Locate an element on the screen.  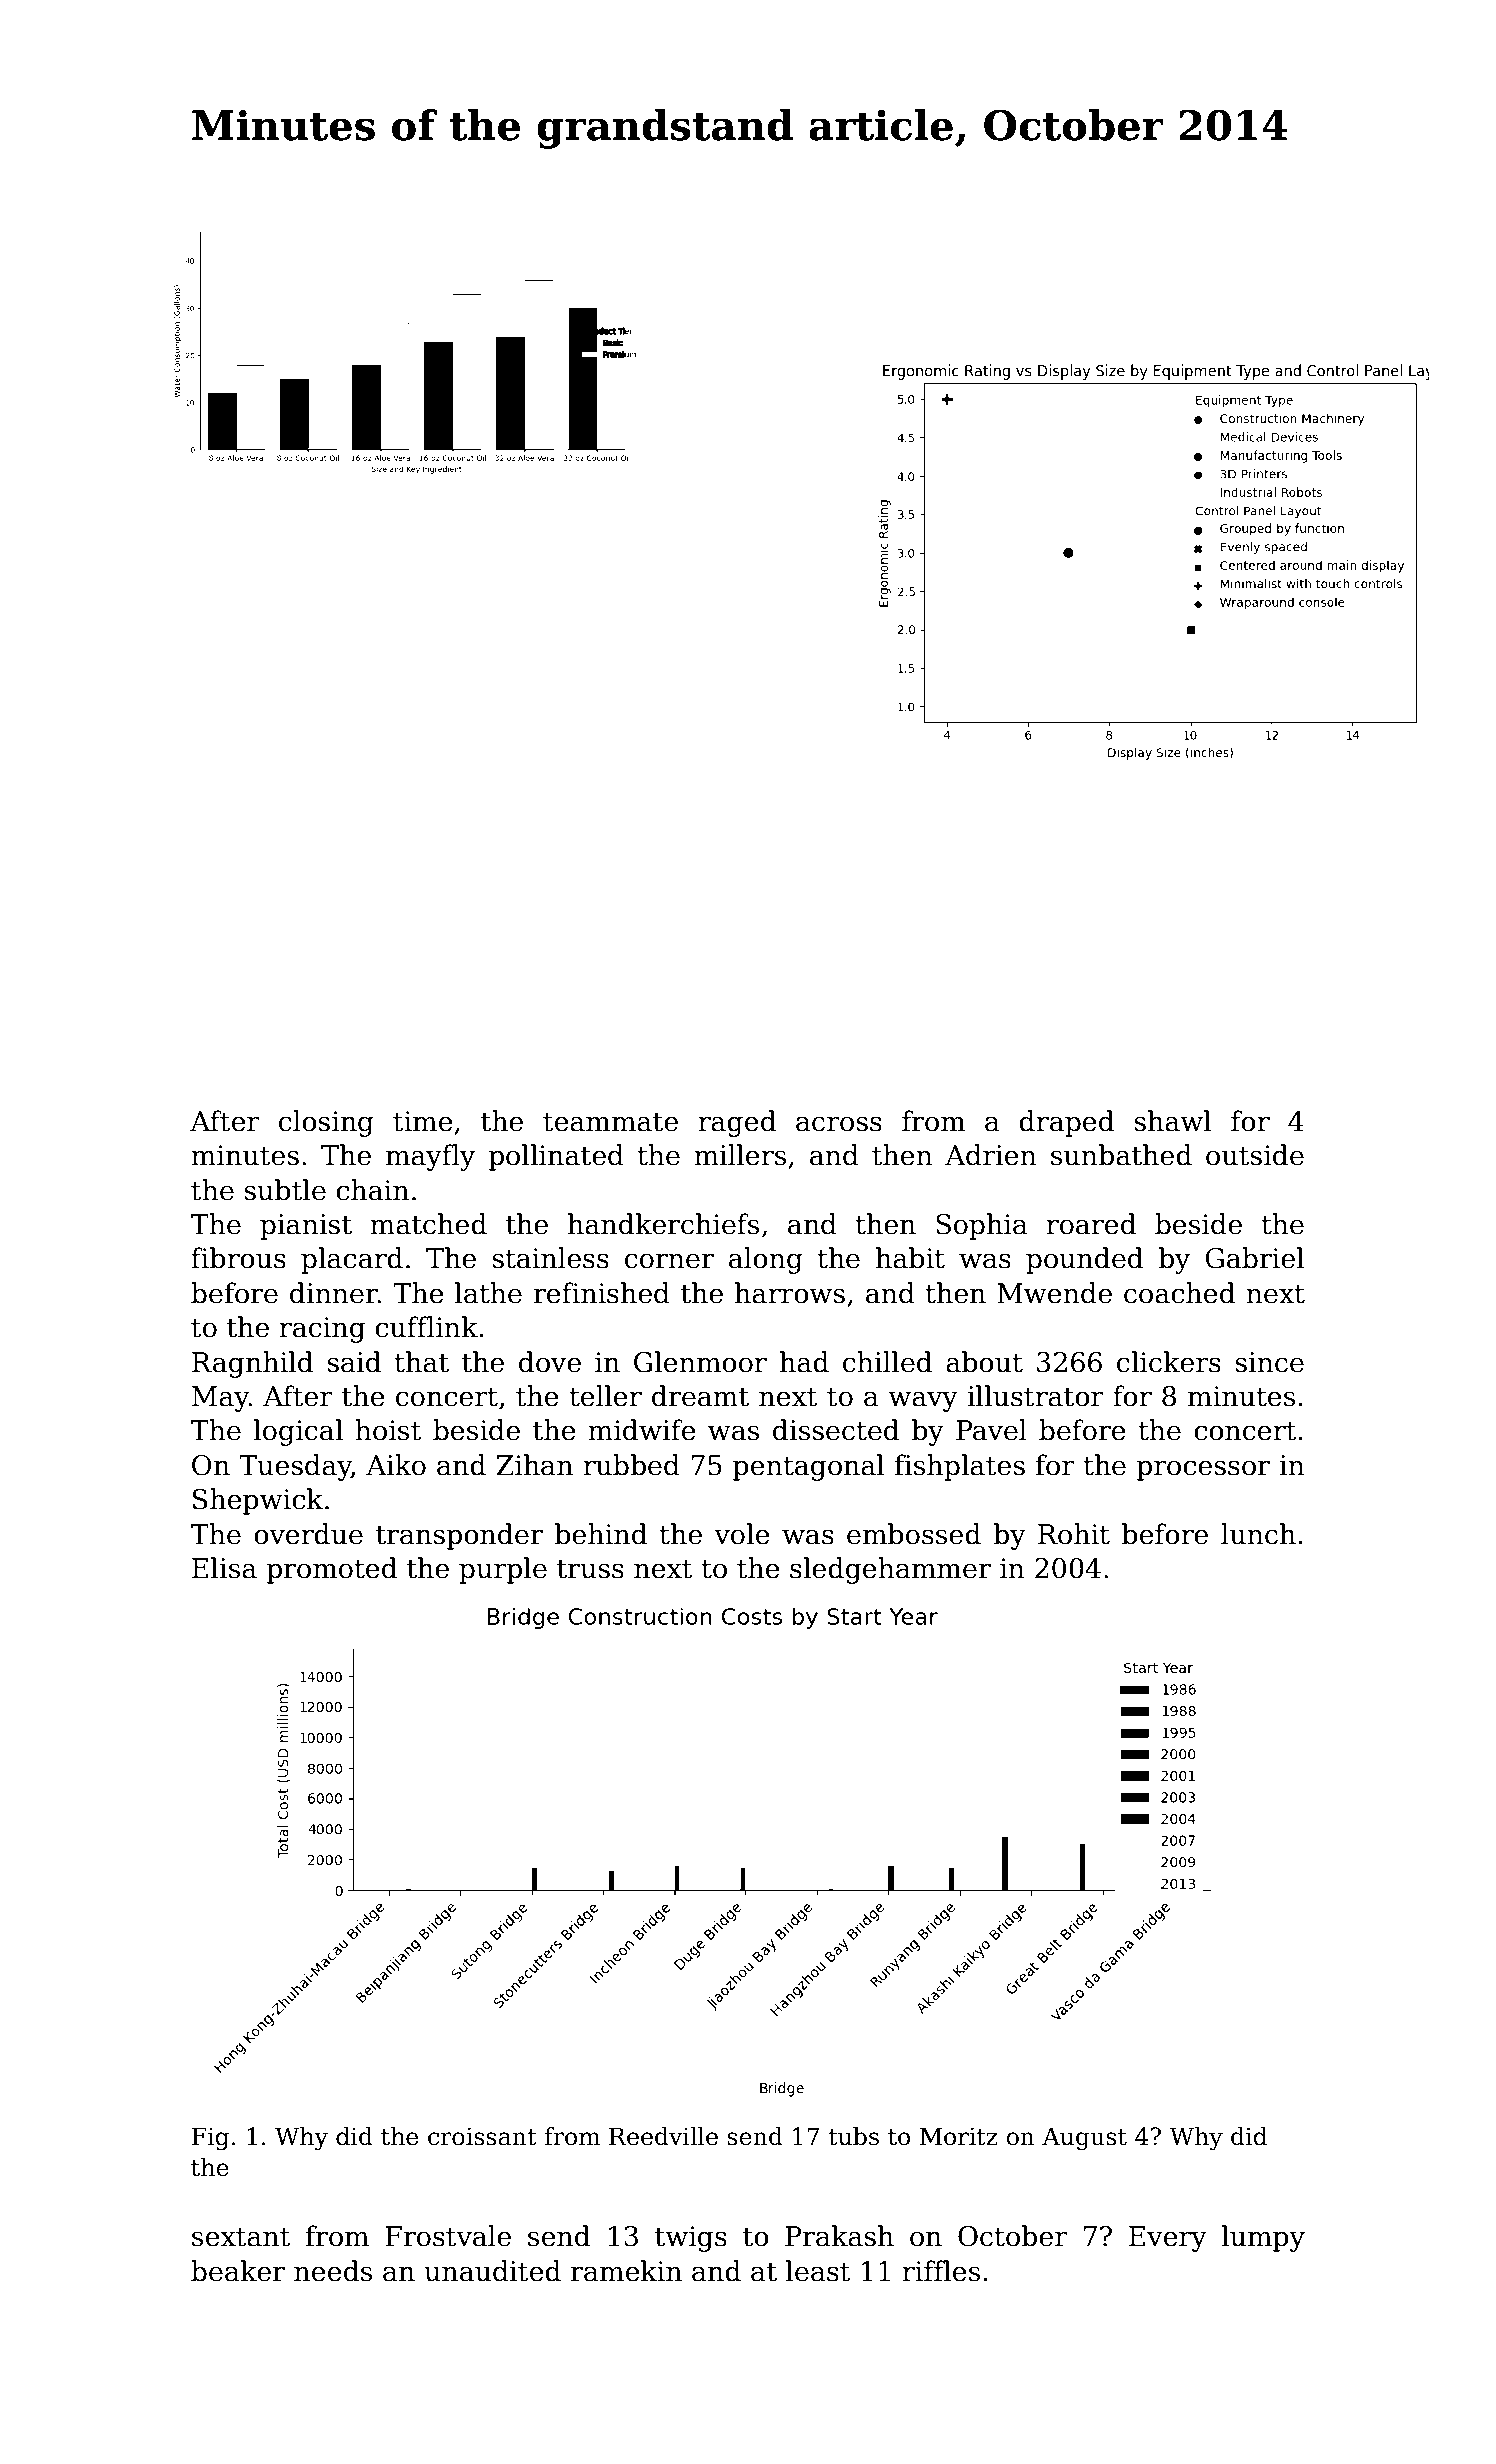
Rohit is located at coordinates (1074, 1534).
